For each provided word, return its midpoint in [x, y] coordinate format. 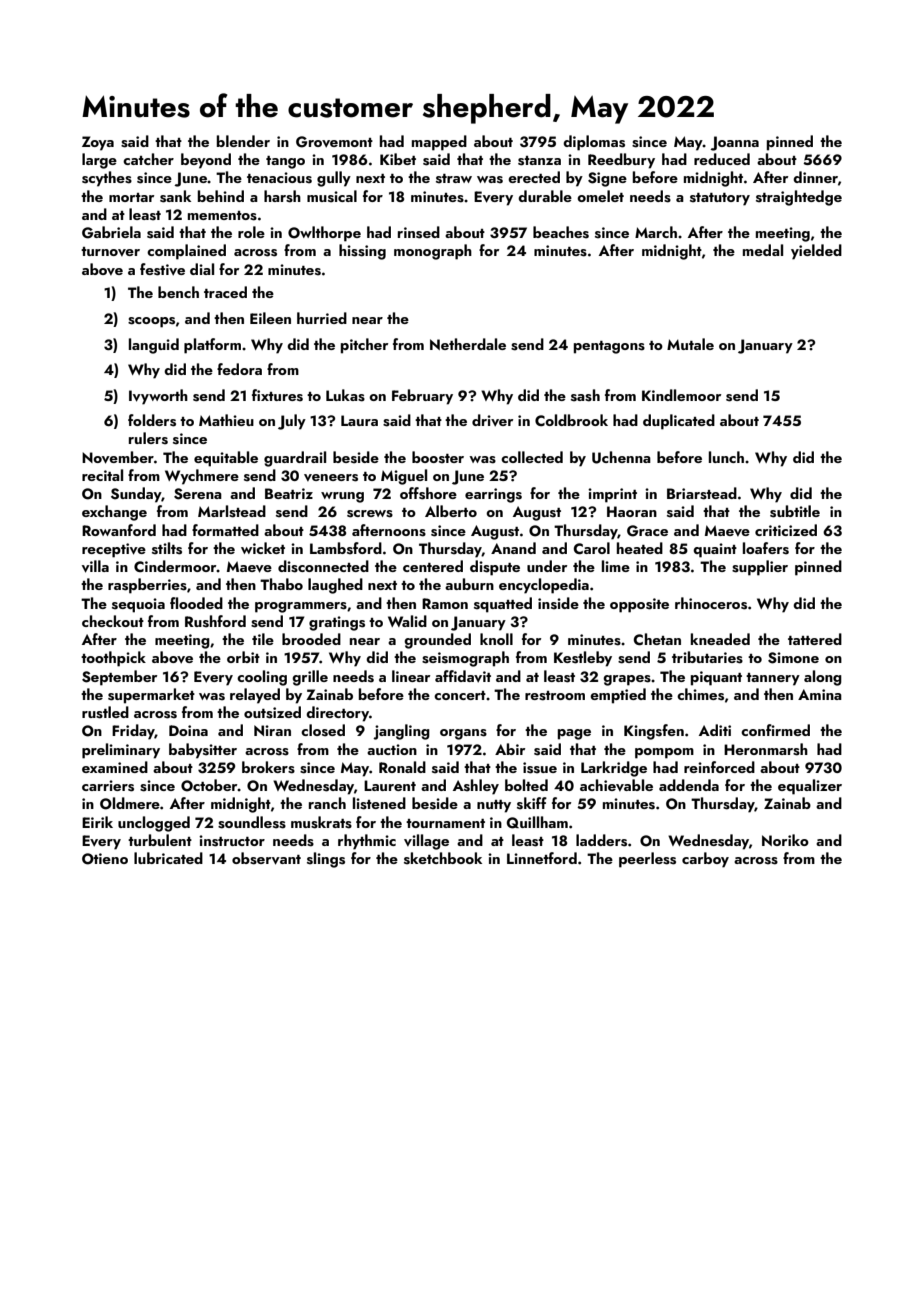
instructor [232, 841]
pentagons [609, 347]
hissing [362, 252]
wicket [263, 548]
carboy [705, 860]
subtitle [795, 511]
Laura [359, 420]
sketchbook [443, 858]
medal [763, 250]
